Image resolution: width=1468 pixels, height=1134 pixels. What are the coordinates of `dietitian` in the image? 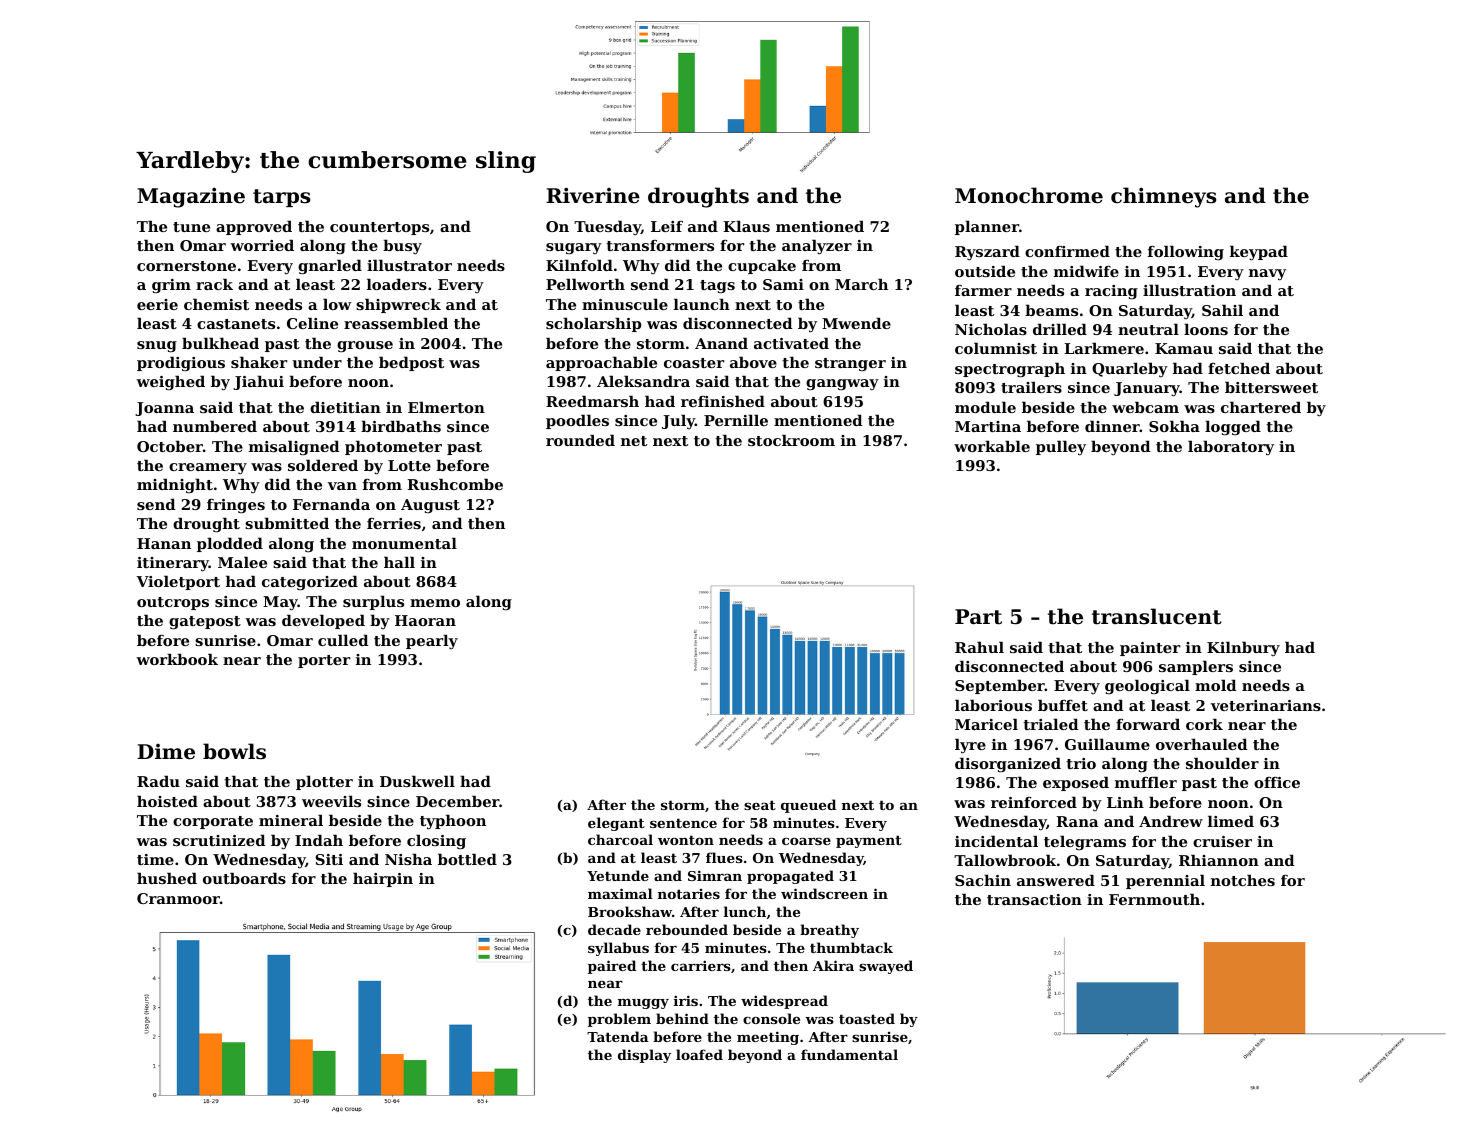 It's located at (345, 407).
